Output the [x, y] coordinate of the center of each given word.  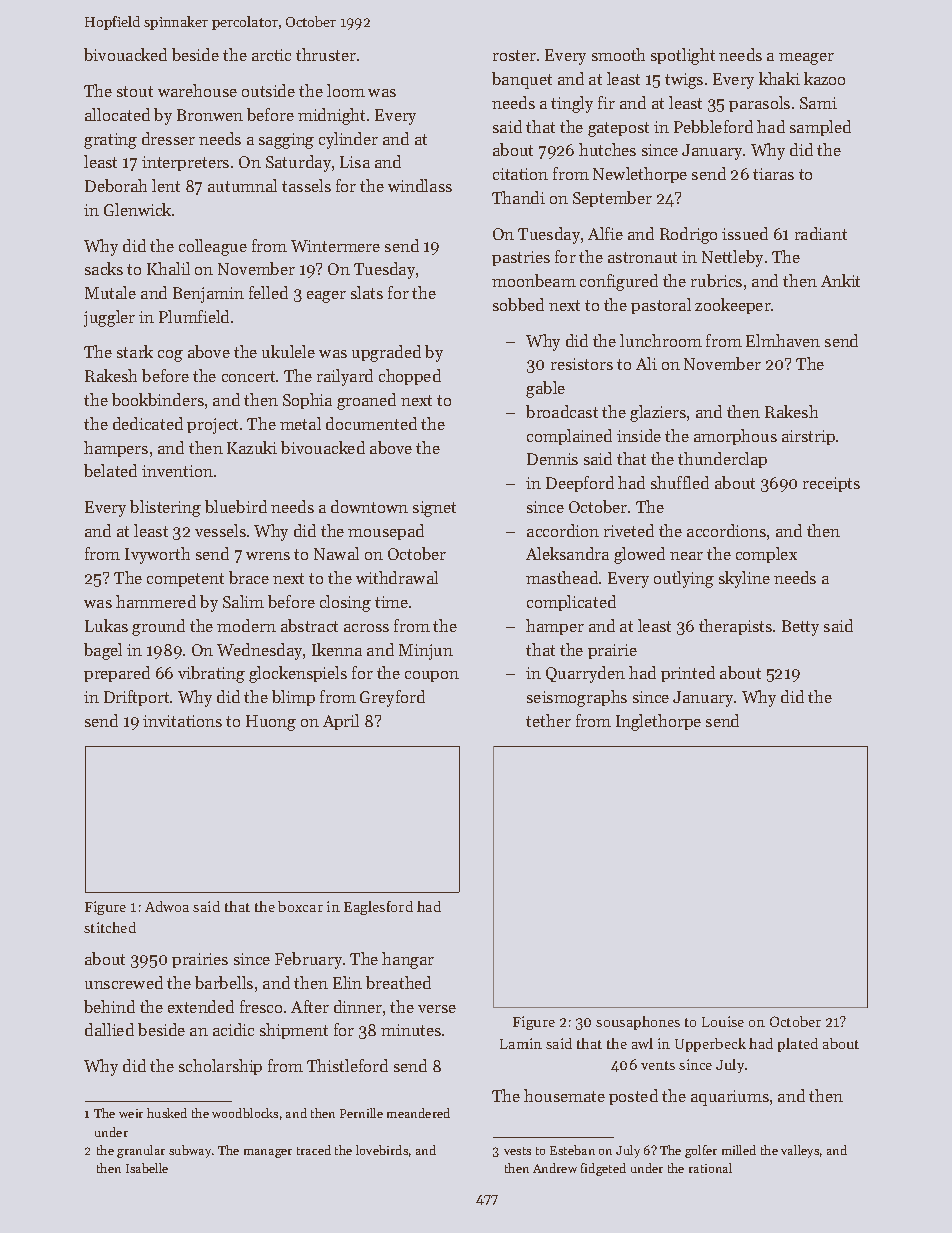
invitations [182, 721]
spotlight [683, 56]
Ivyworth [157, 555]
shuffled [680, 482]
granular [141, 1151]
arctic [271, 55]
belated [110, 470]
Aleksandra [567, 553]
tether [548, 720]
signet [434, 509]
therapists [735, 627]
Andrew [555, 1168]
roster [514, 55]
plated [798, 1045]
